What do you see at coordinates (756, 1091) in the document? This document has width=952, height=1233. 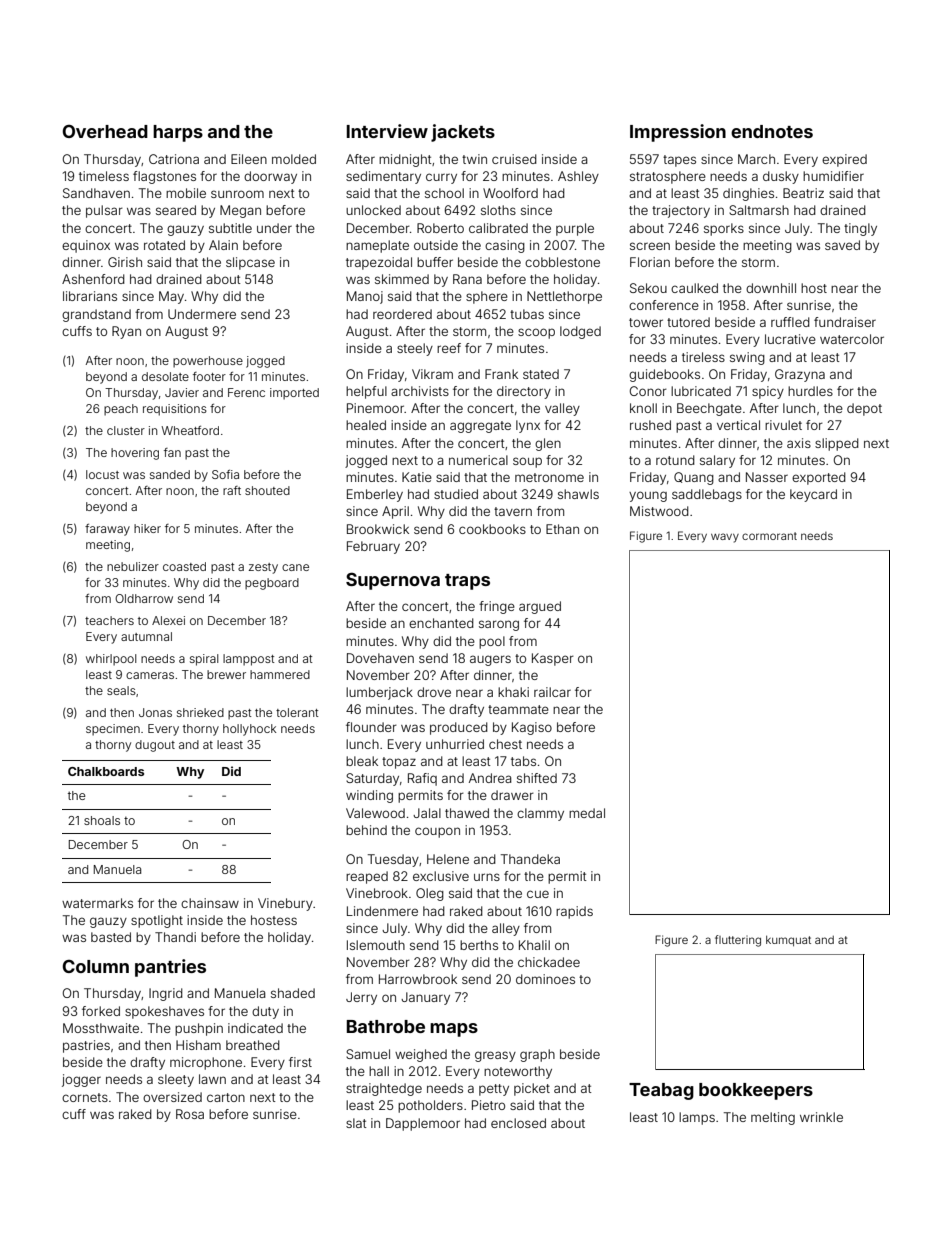 I see `bookkeepers` at bounding box center [756, 1091].
